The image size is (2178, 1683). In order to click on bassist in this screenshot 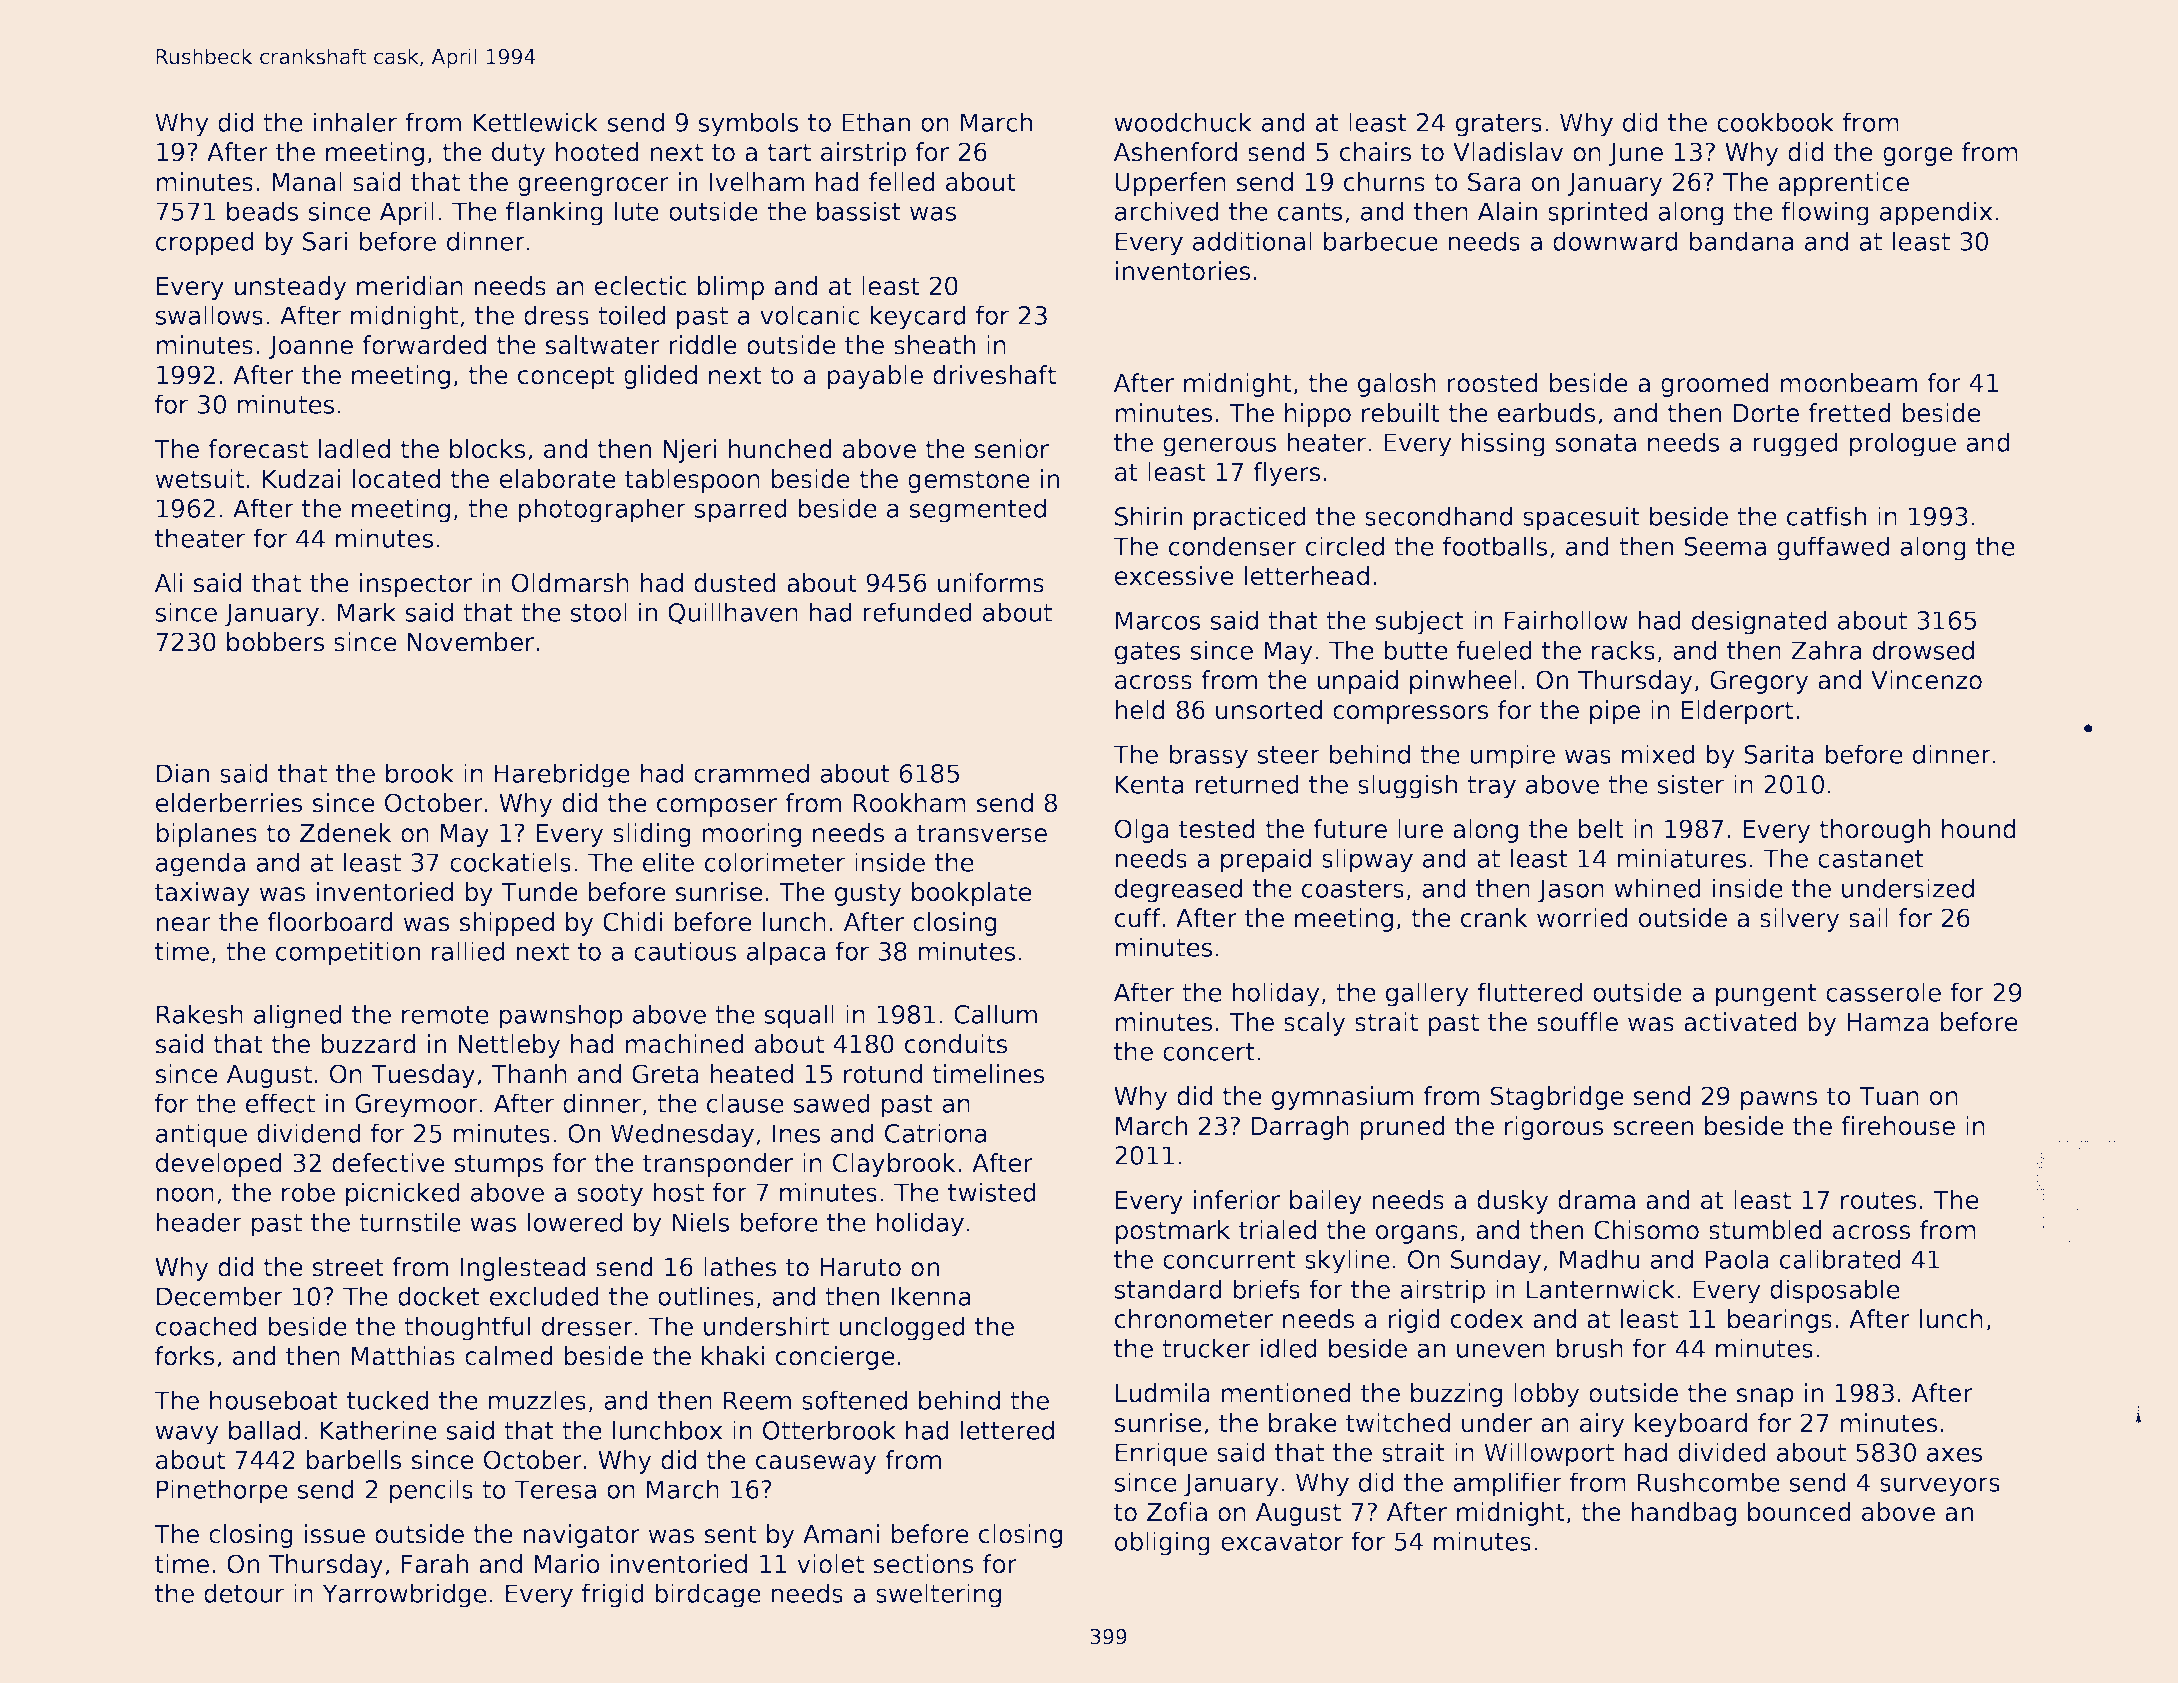, I will do `click(859, 211)`.
